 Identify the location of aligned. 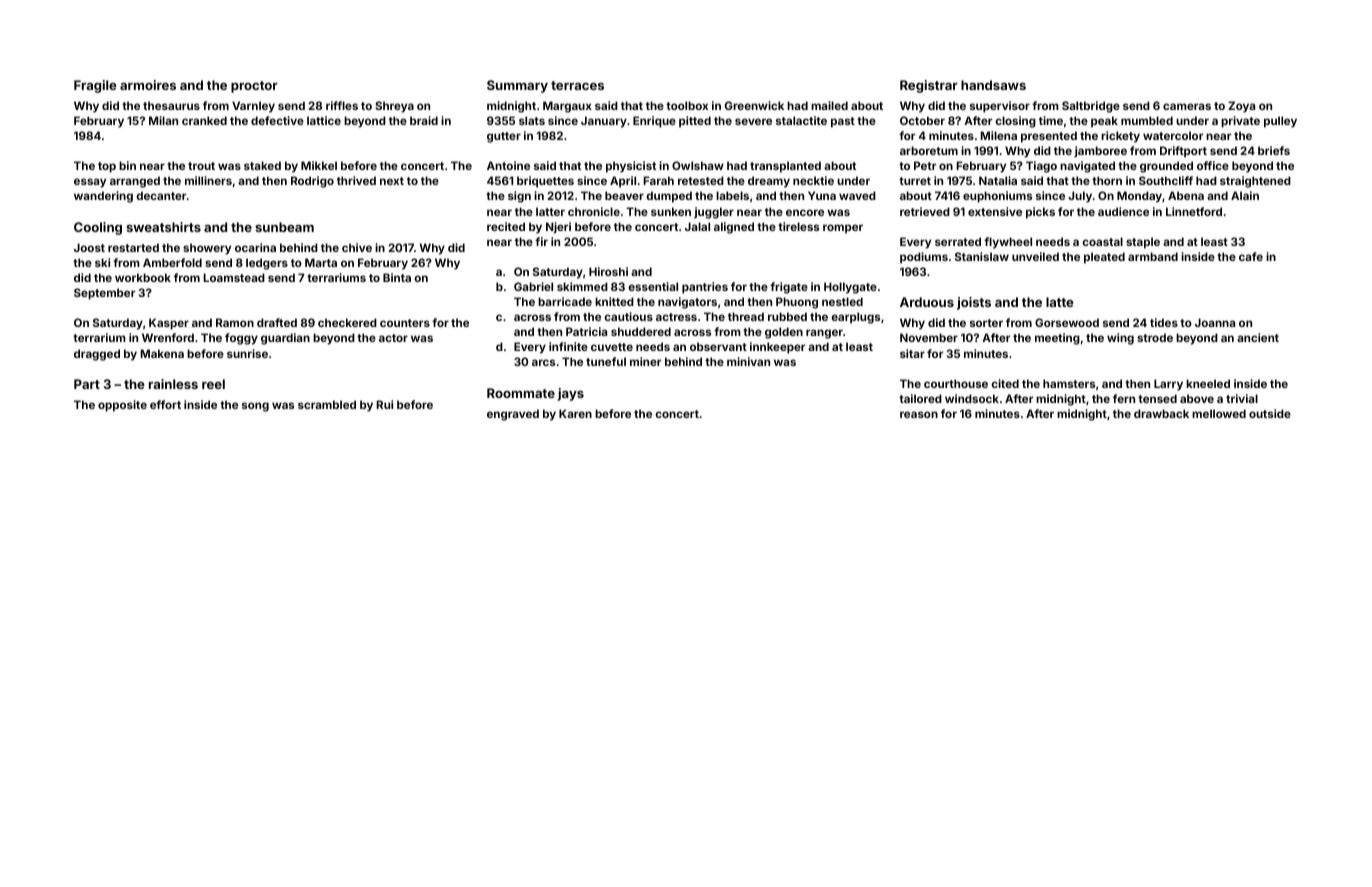
(734, 228).
